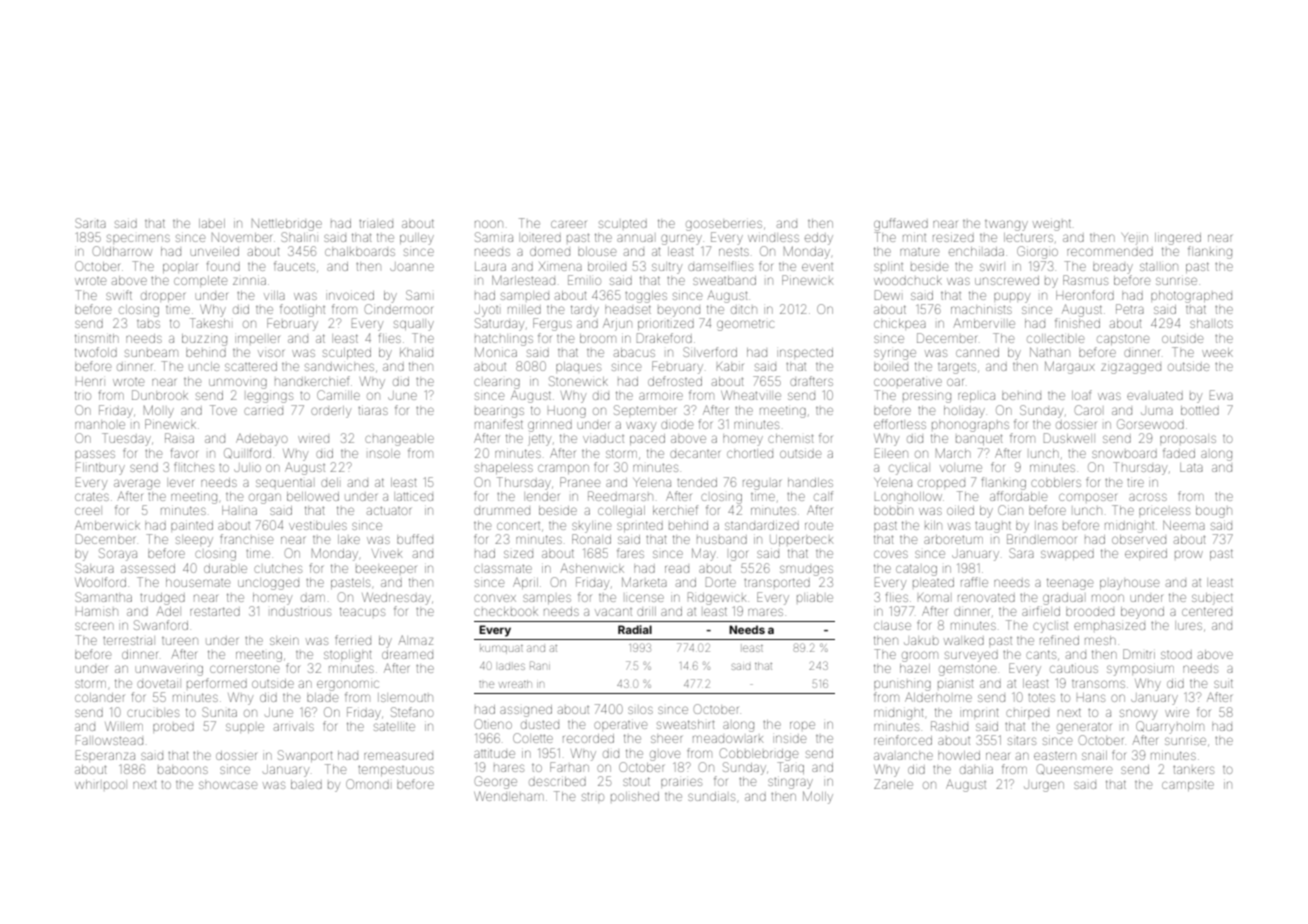  What do you see at coordinates (1041, 654) in the document?
I see `cants` at bounding box center [1041, 654].
